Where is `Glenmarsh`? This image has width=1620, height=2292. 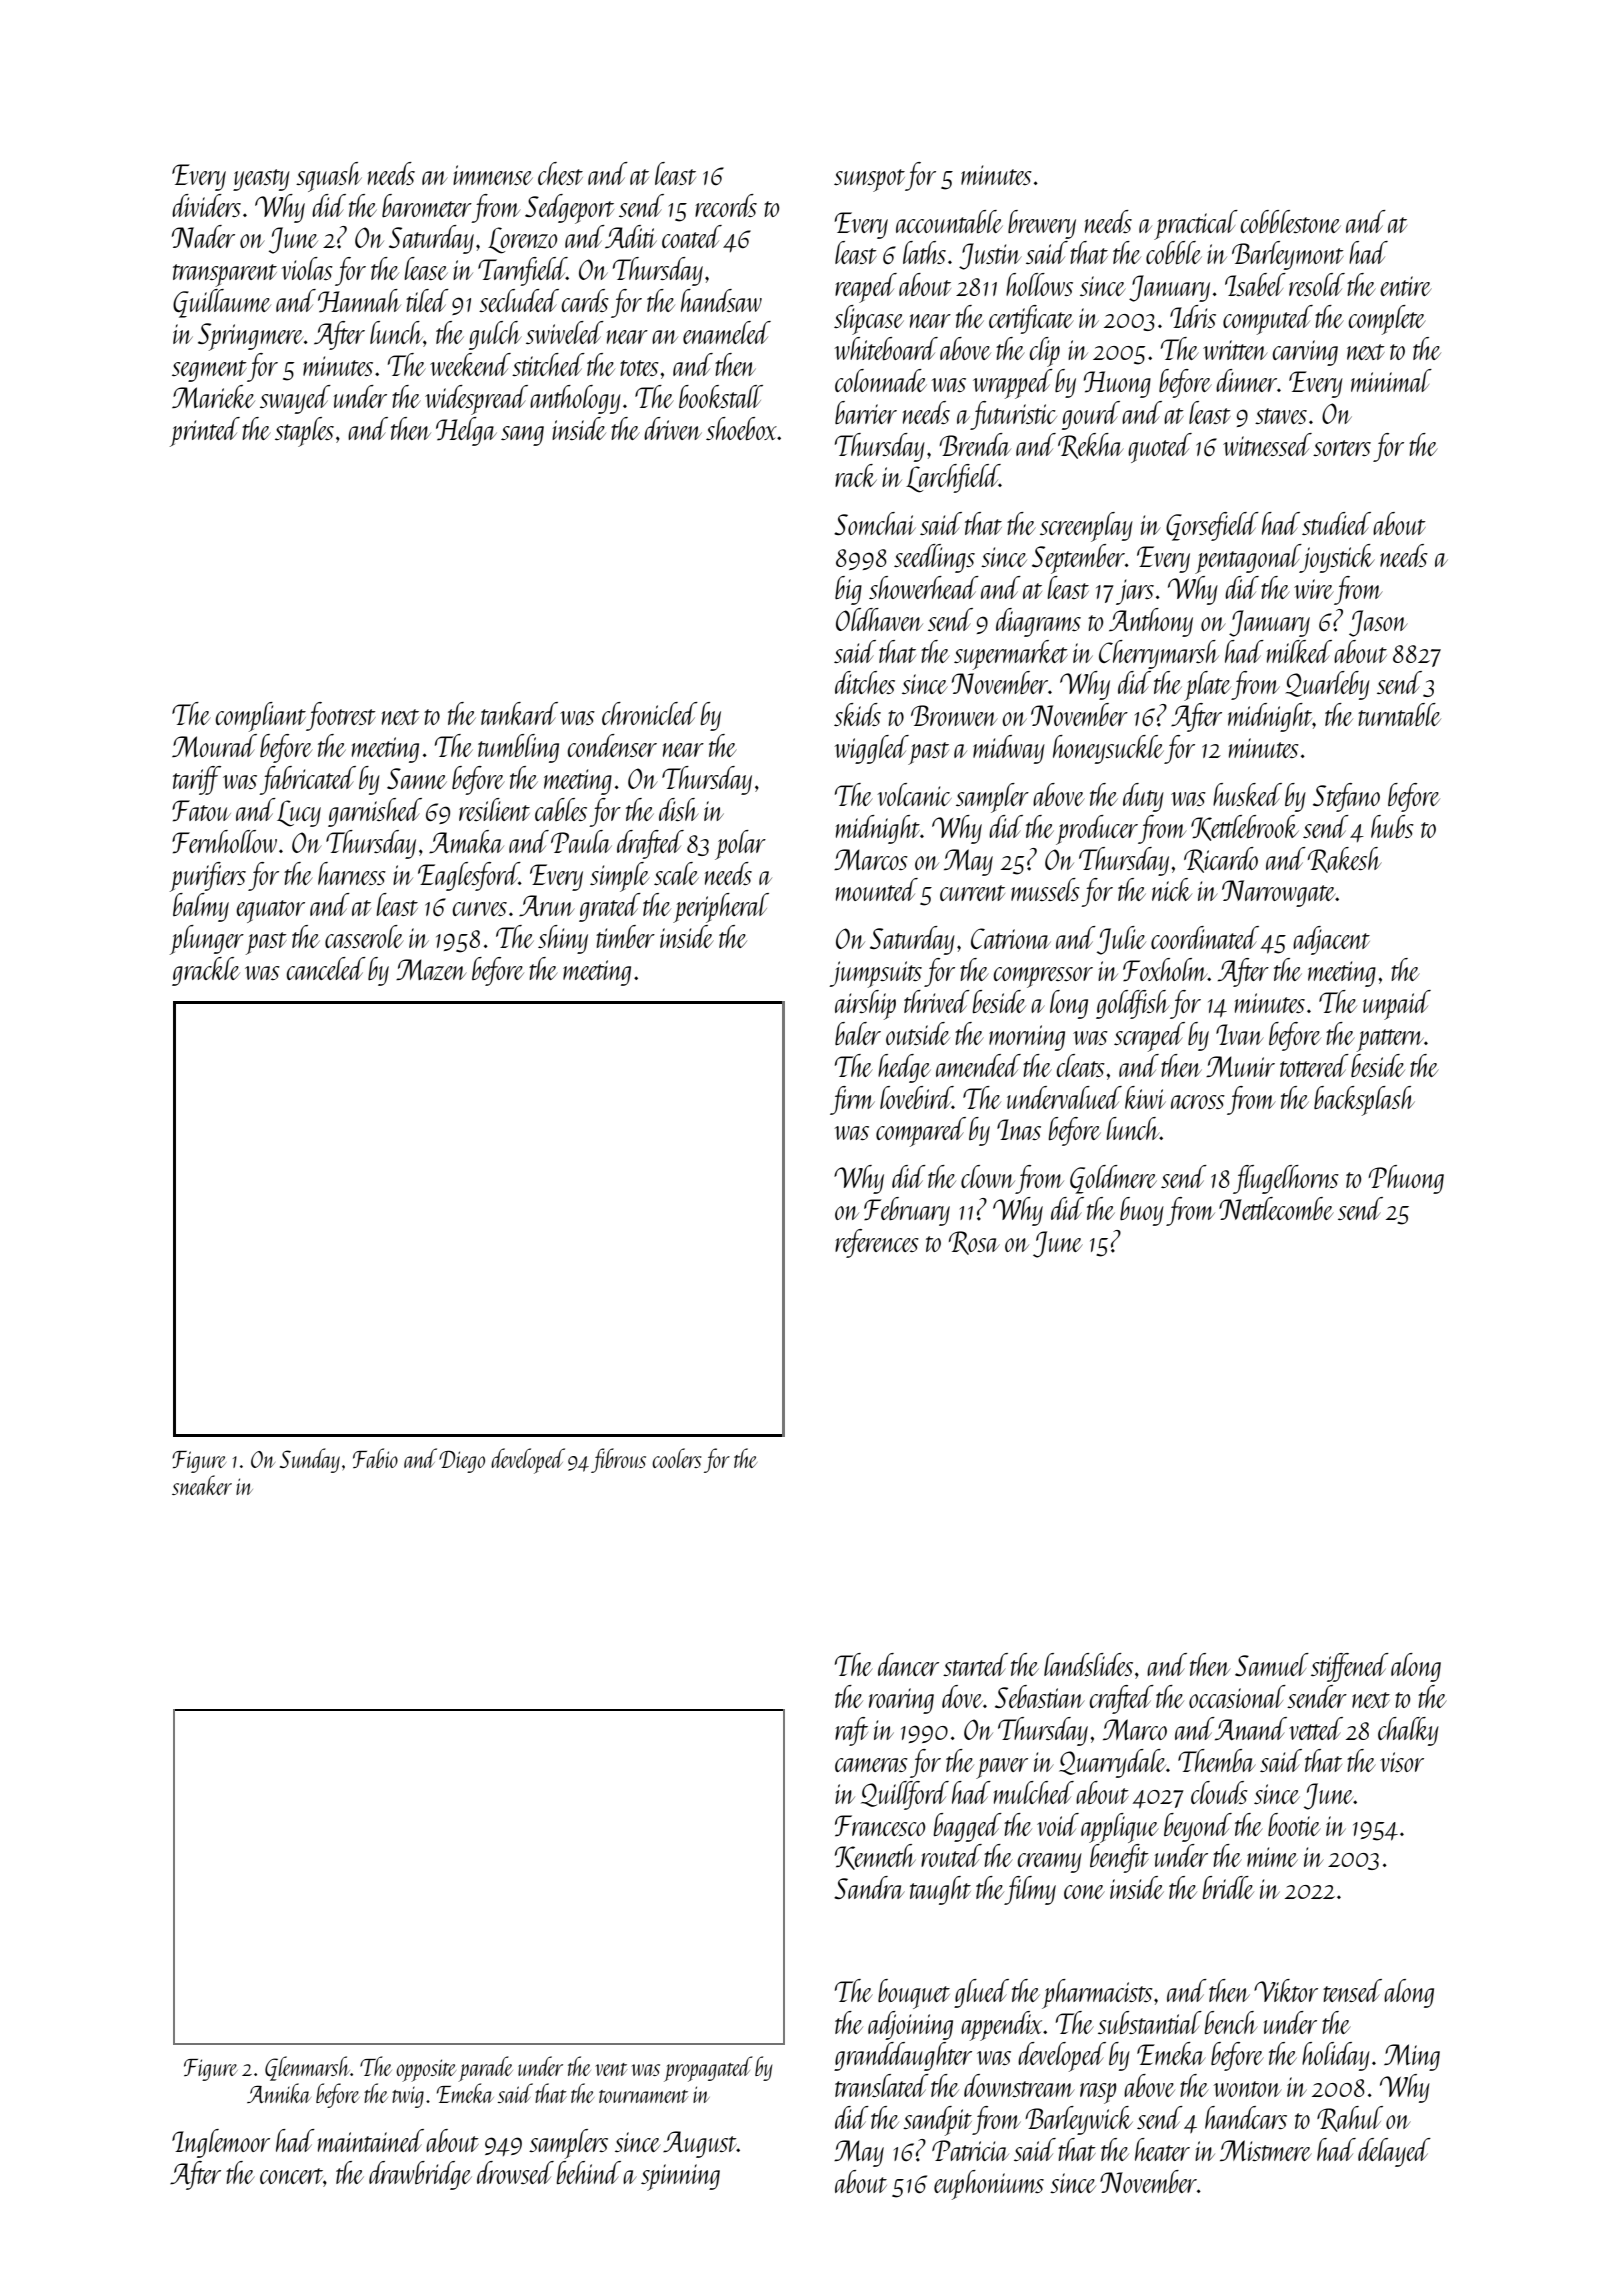
Glenmarsh is located at coordinates (307, 2068).
